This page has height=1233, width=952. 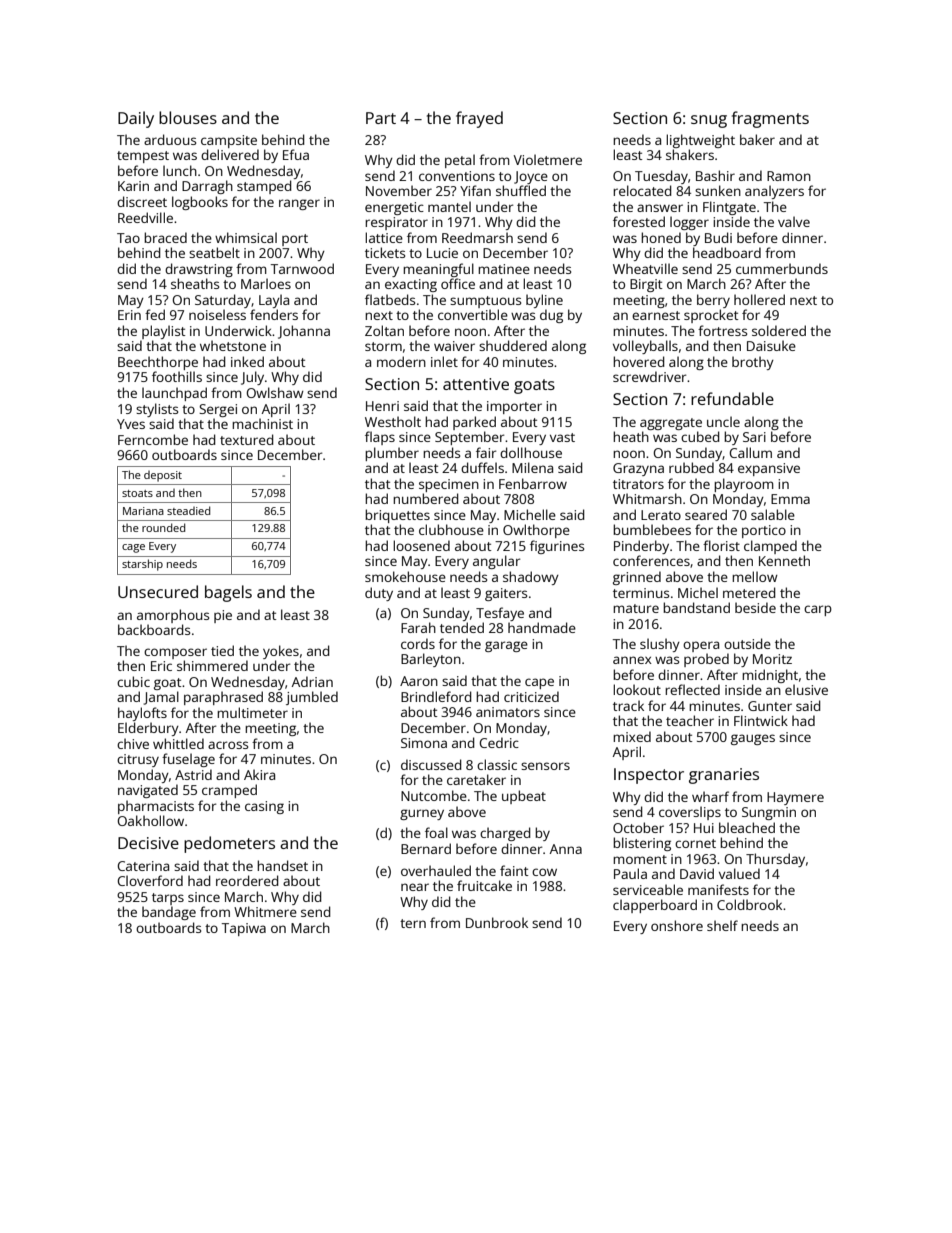 What do you see at coordinates (418, 627) in the page?
I see `Farah` at bounding box center [418, 627].
